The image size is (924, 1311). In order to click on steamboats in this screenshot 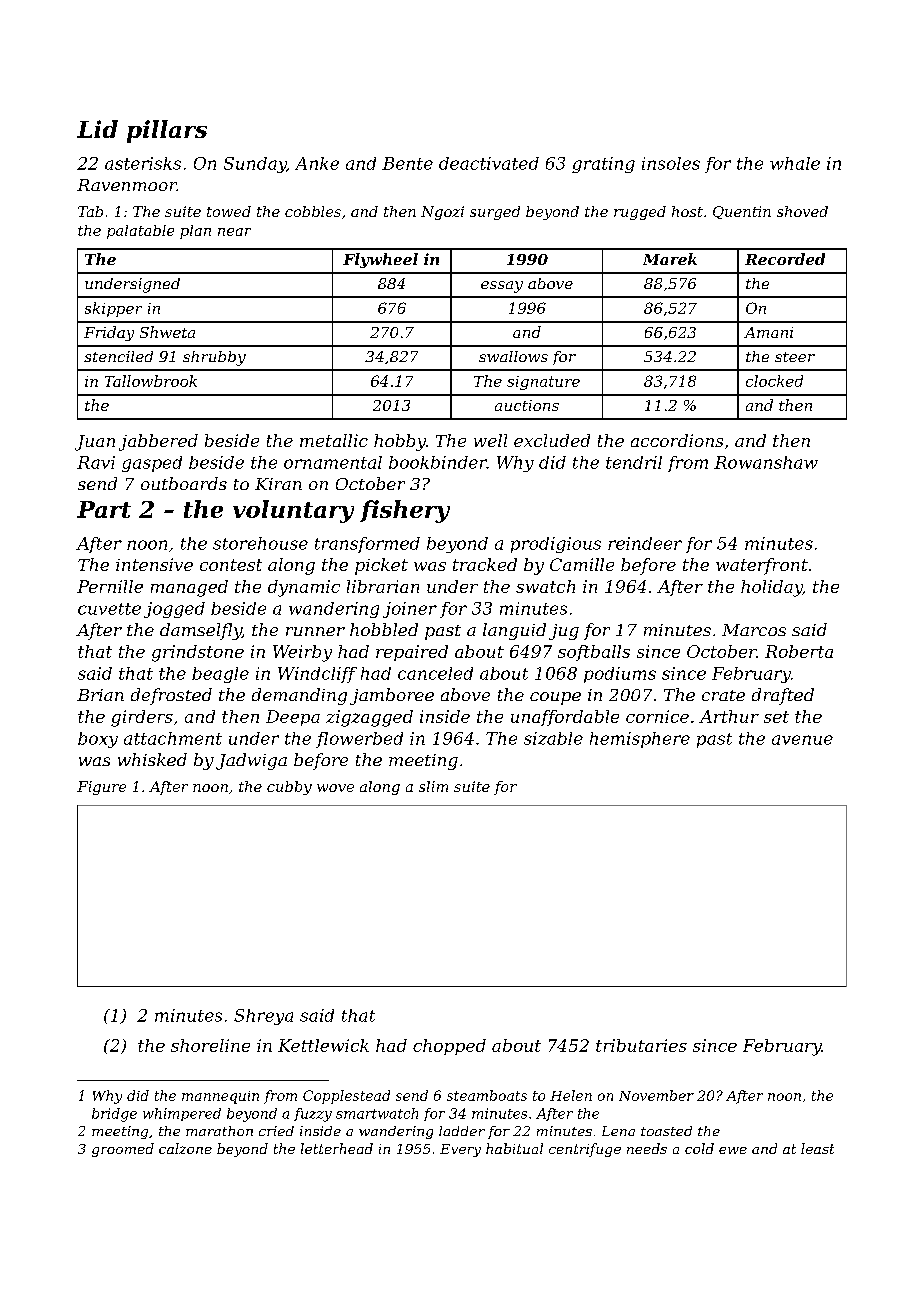, I will do `click(487, 1095)`.
